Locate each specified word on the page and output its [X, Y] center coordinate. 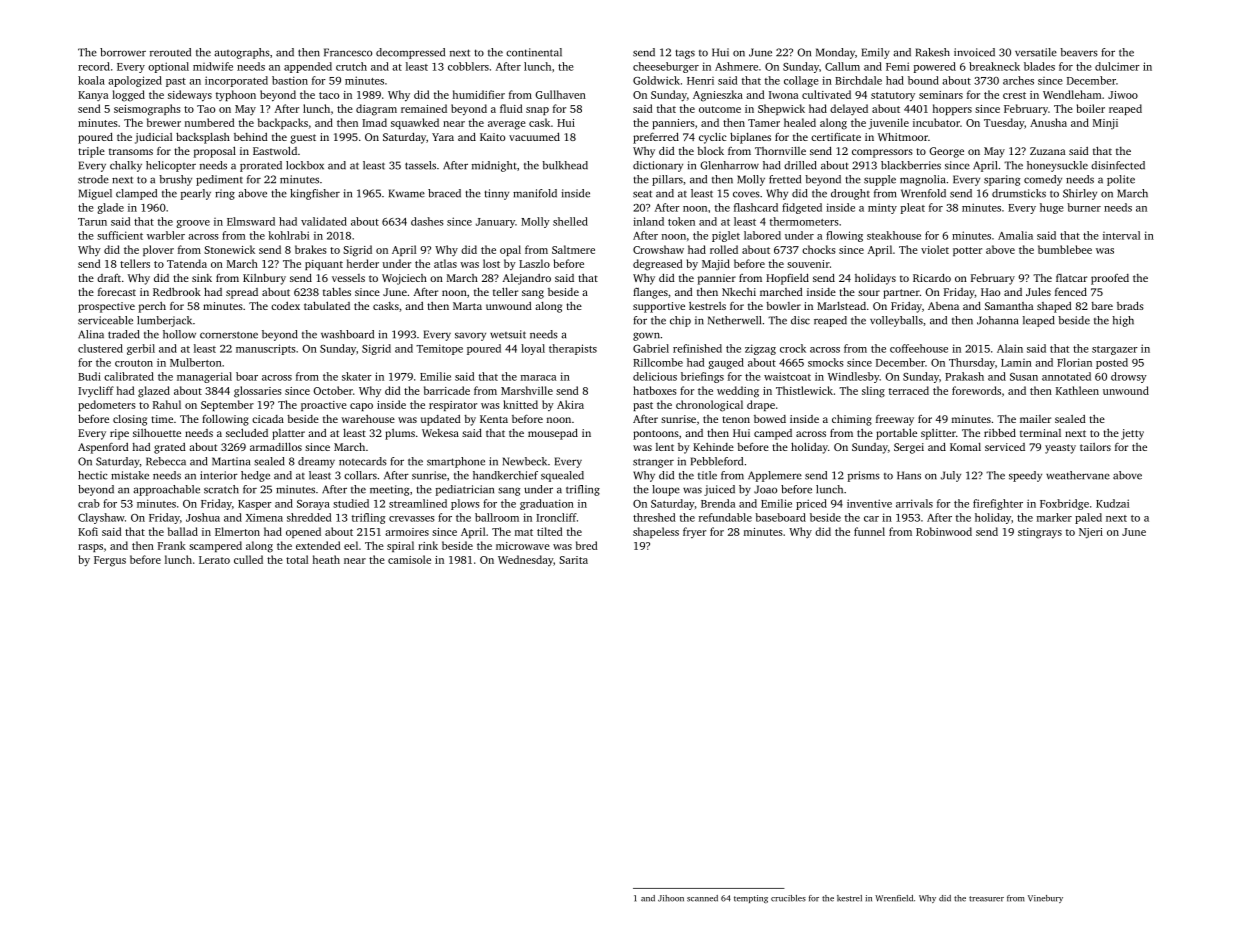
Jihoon [671, 898]
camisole [409, 559]
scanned [702, 898]
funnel [869, 531]
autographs [242, 53]
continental [534, 52]
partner [901, 294]
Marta [467, 306]
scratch [221, 489]
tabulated [327, 305]
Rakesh [933, 52]
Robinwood [944, 531]
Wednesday [525, 560]
